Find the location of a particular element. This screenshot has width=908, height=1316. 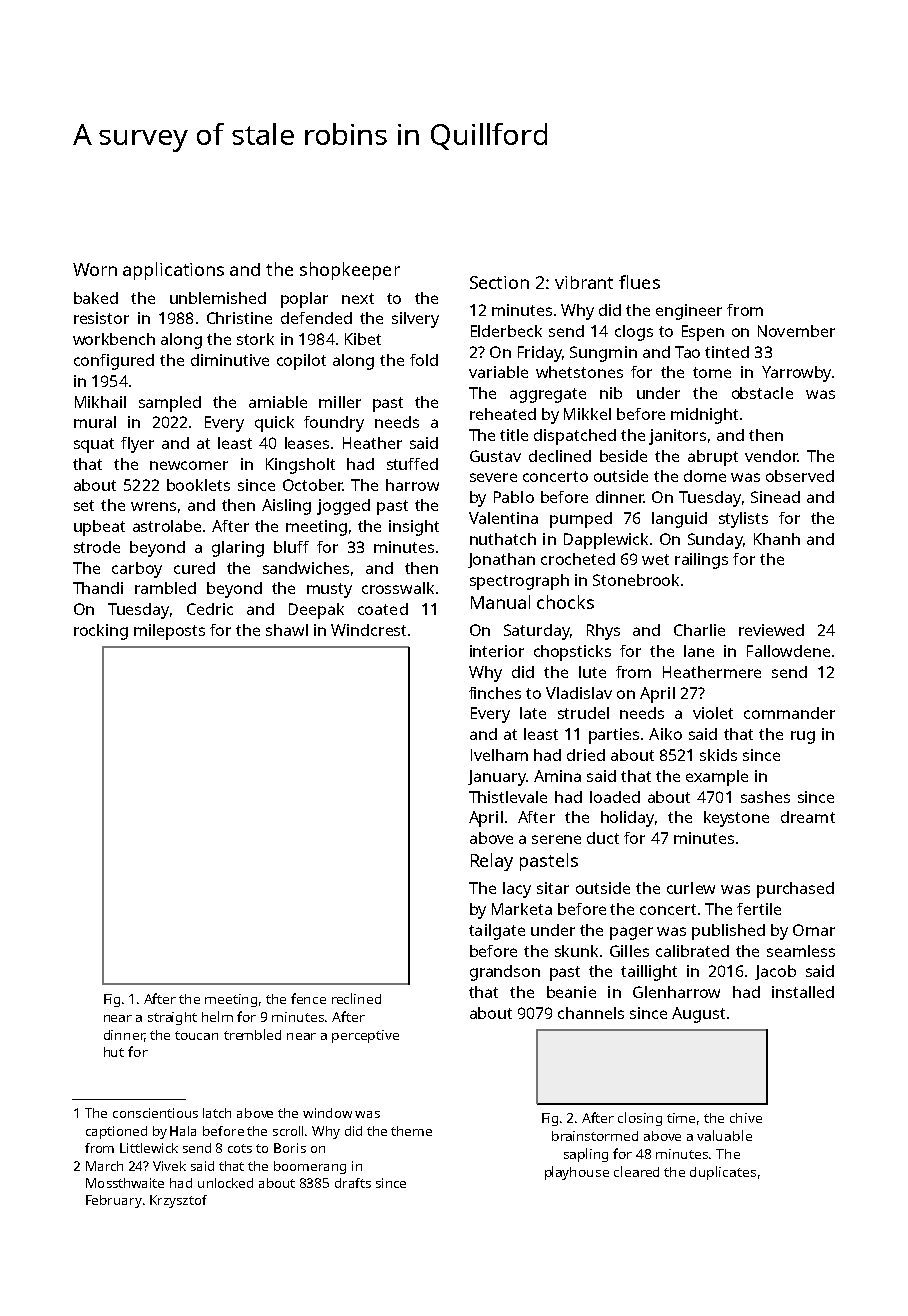

fence is located at coordinates (308, 998).
